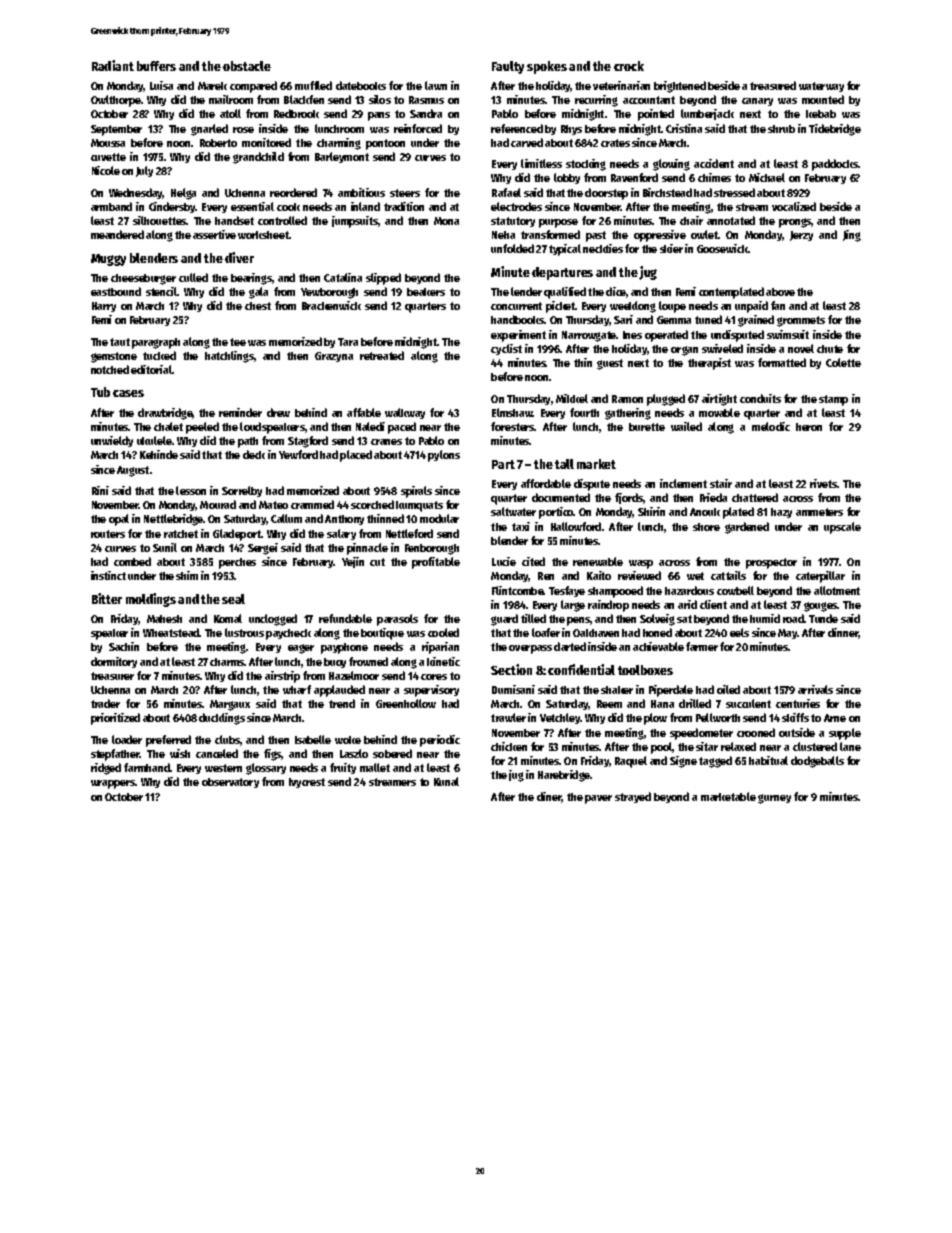 This screenshot has height=1233, width=952. I want to click on lawn, so click(436, 85).
